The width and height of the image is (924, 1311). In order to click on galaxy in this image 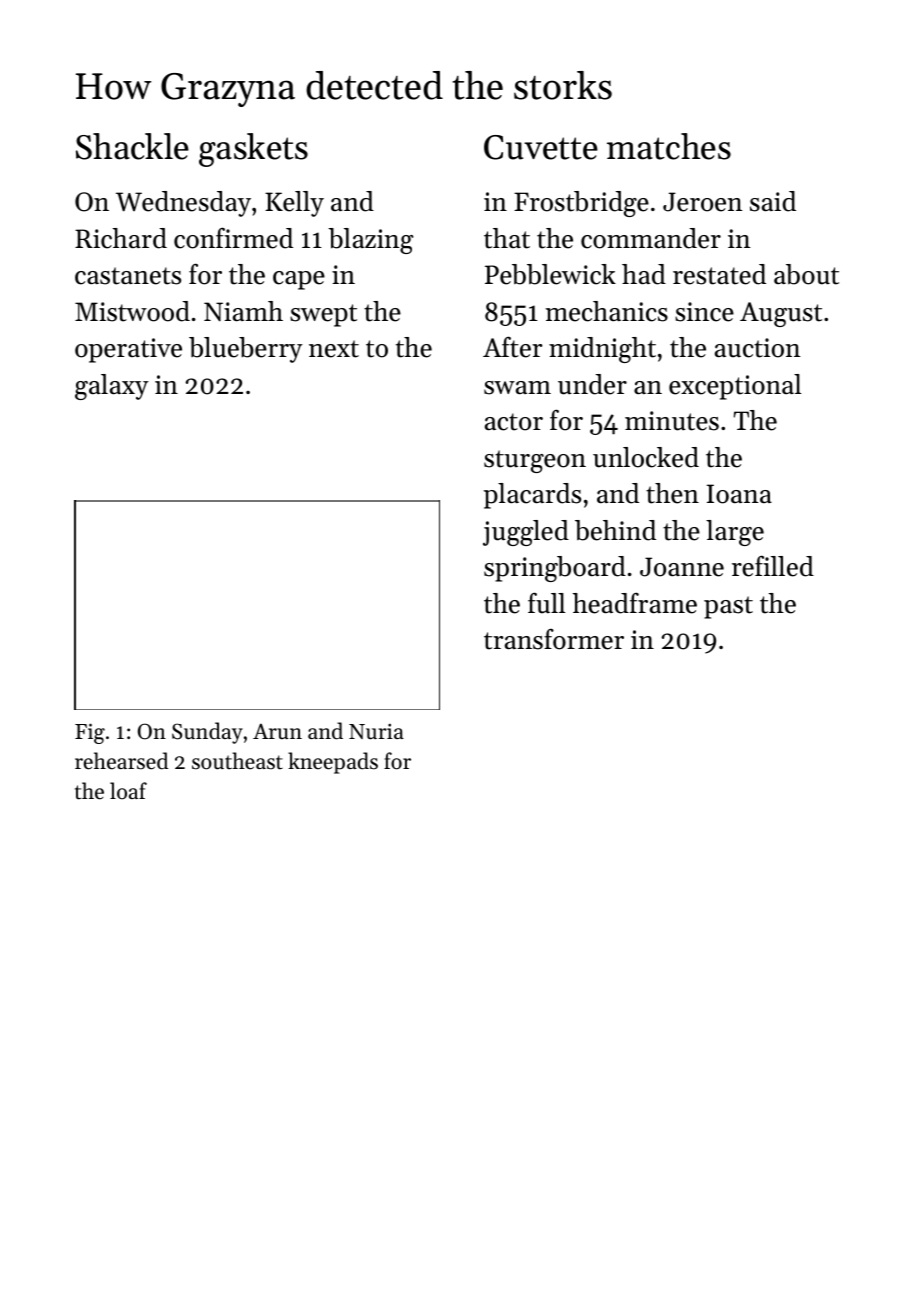, I will do `click(112, 387)`.
